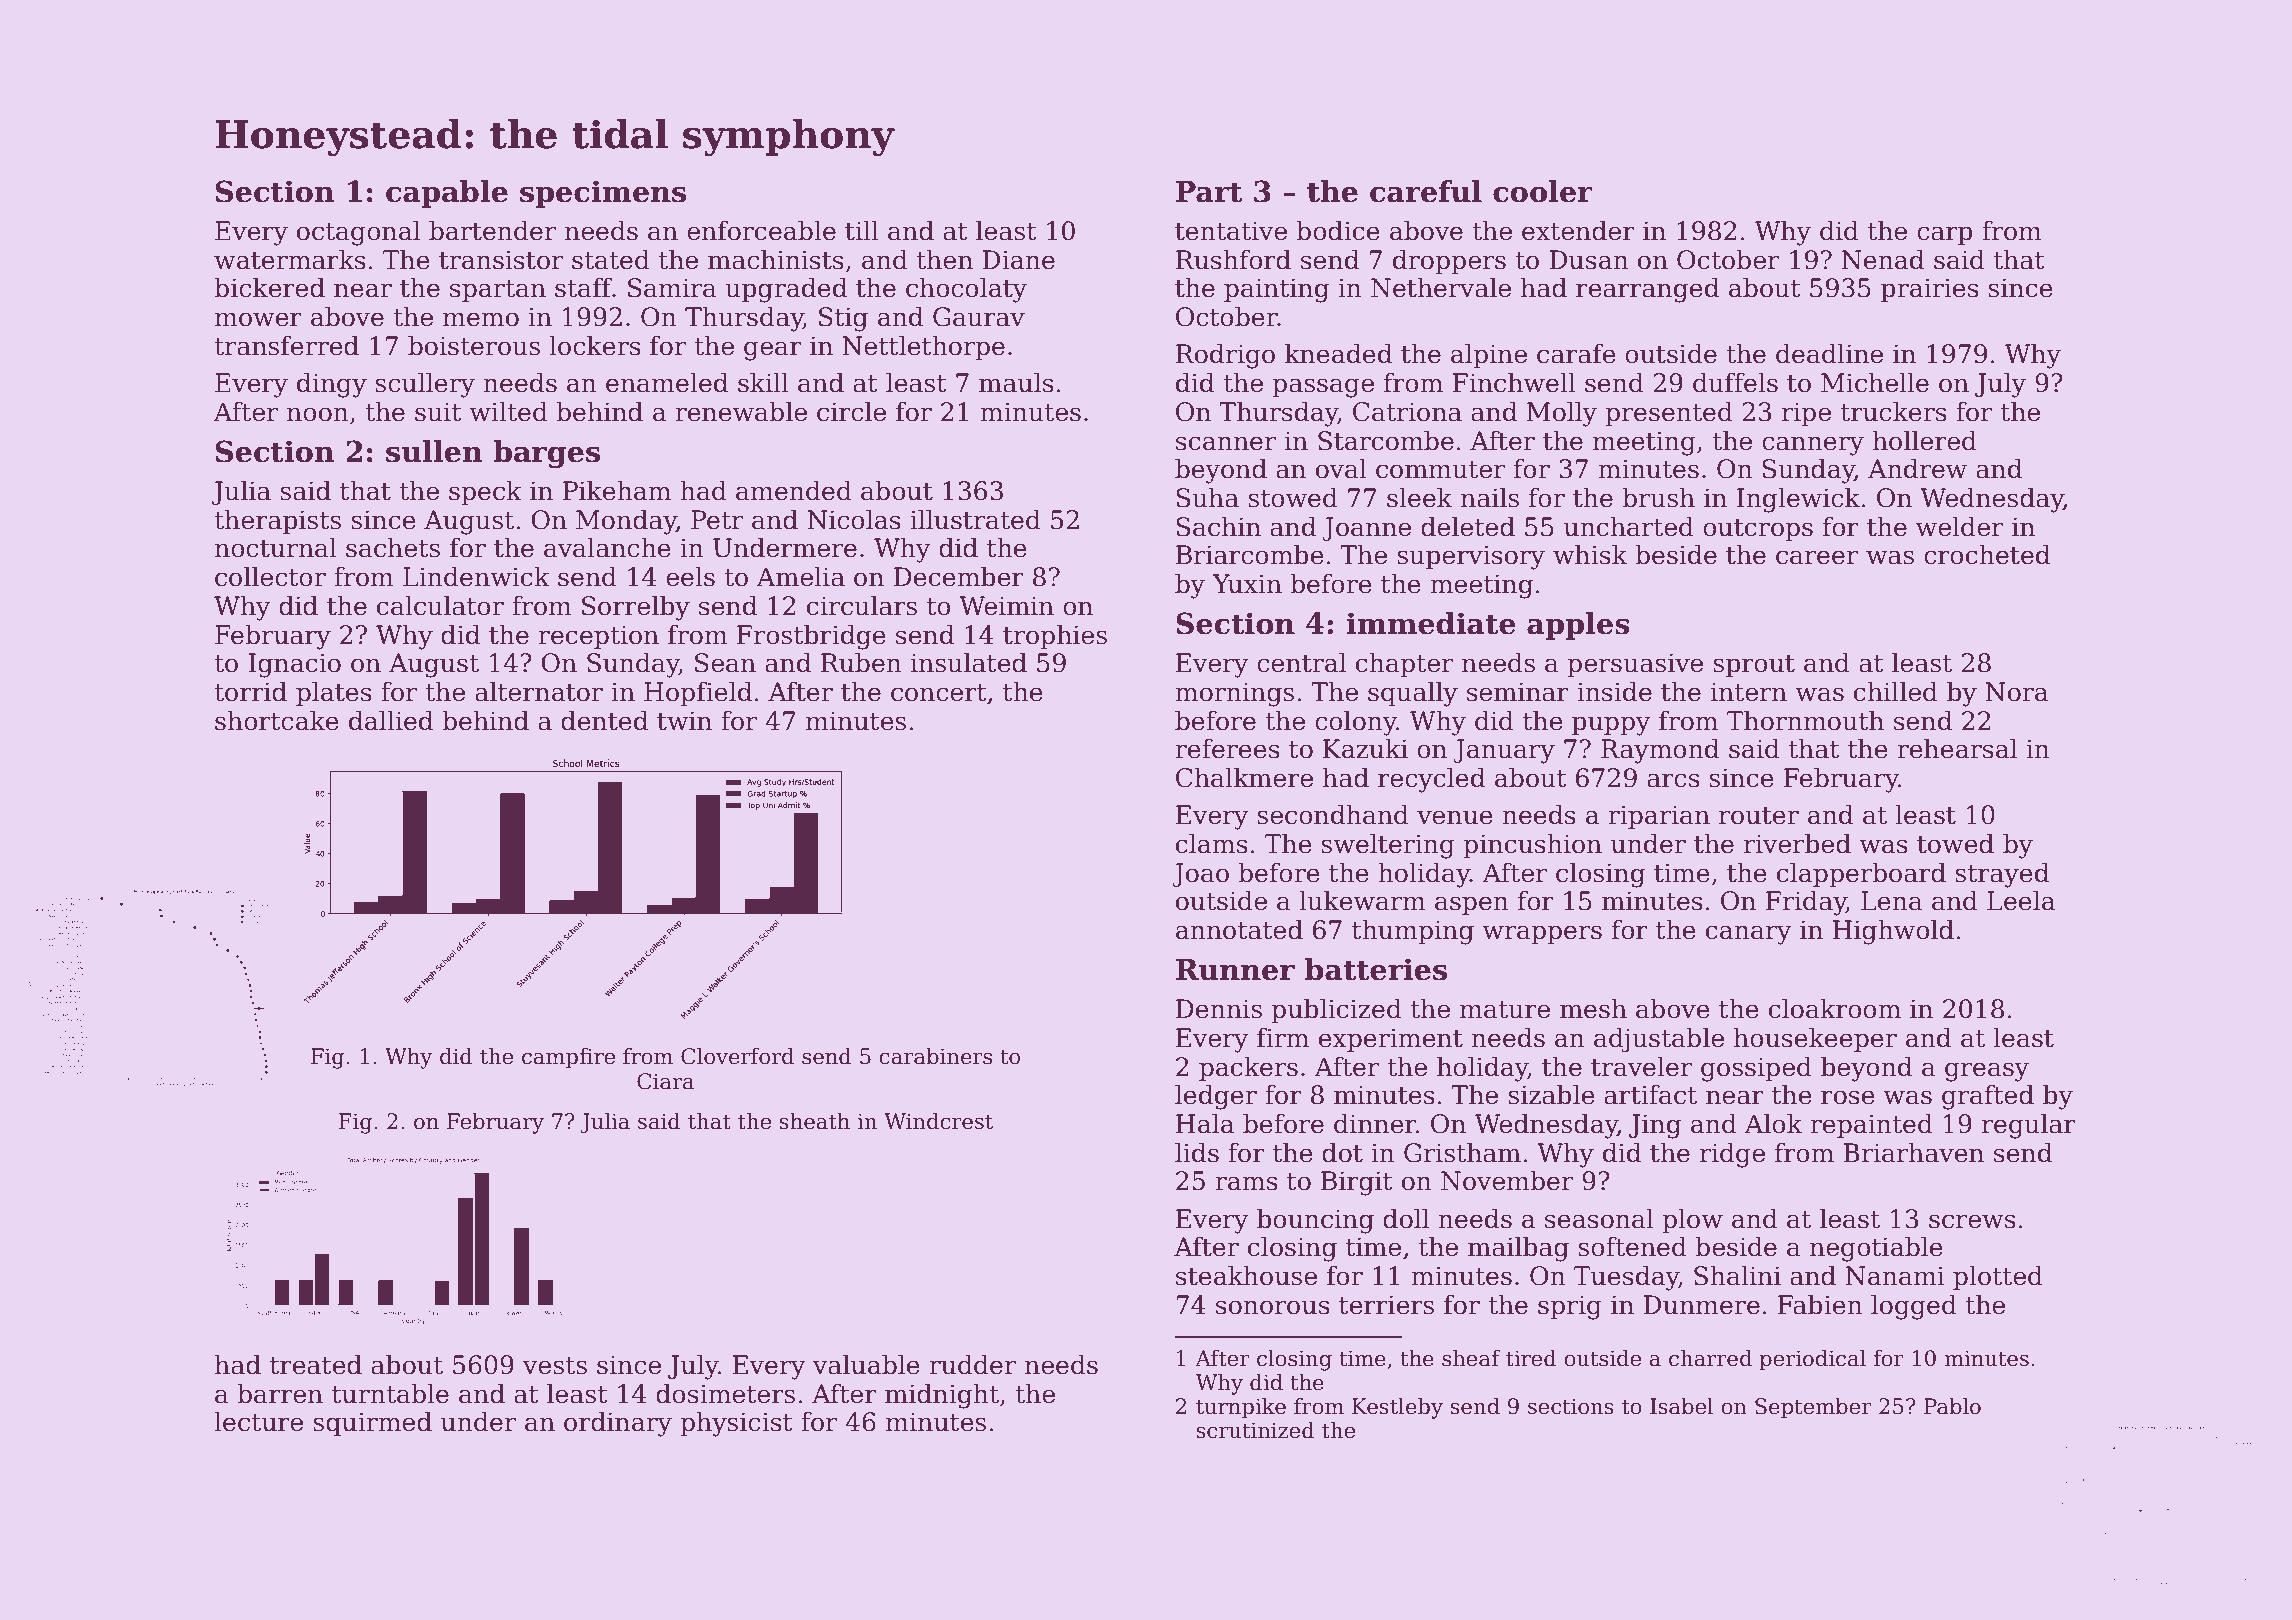 The image size is (2292, 1620). Describe the element at coordinates (277, 720) in the page. I see `shortcake` at that location.
